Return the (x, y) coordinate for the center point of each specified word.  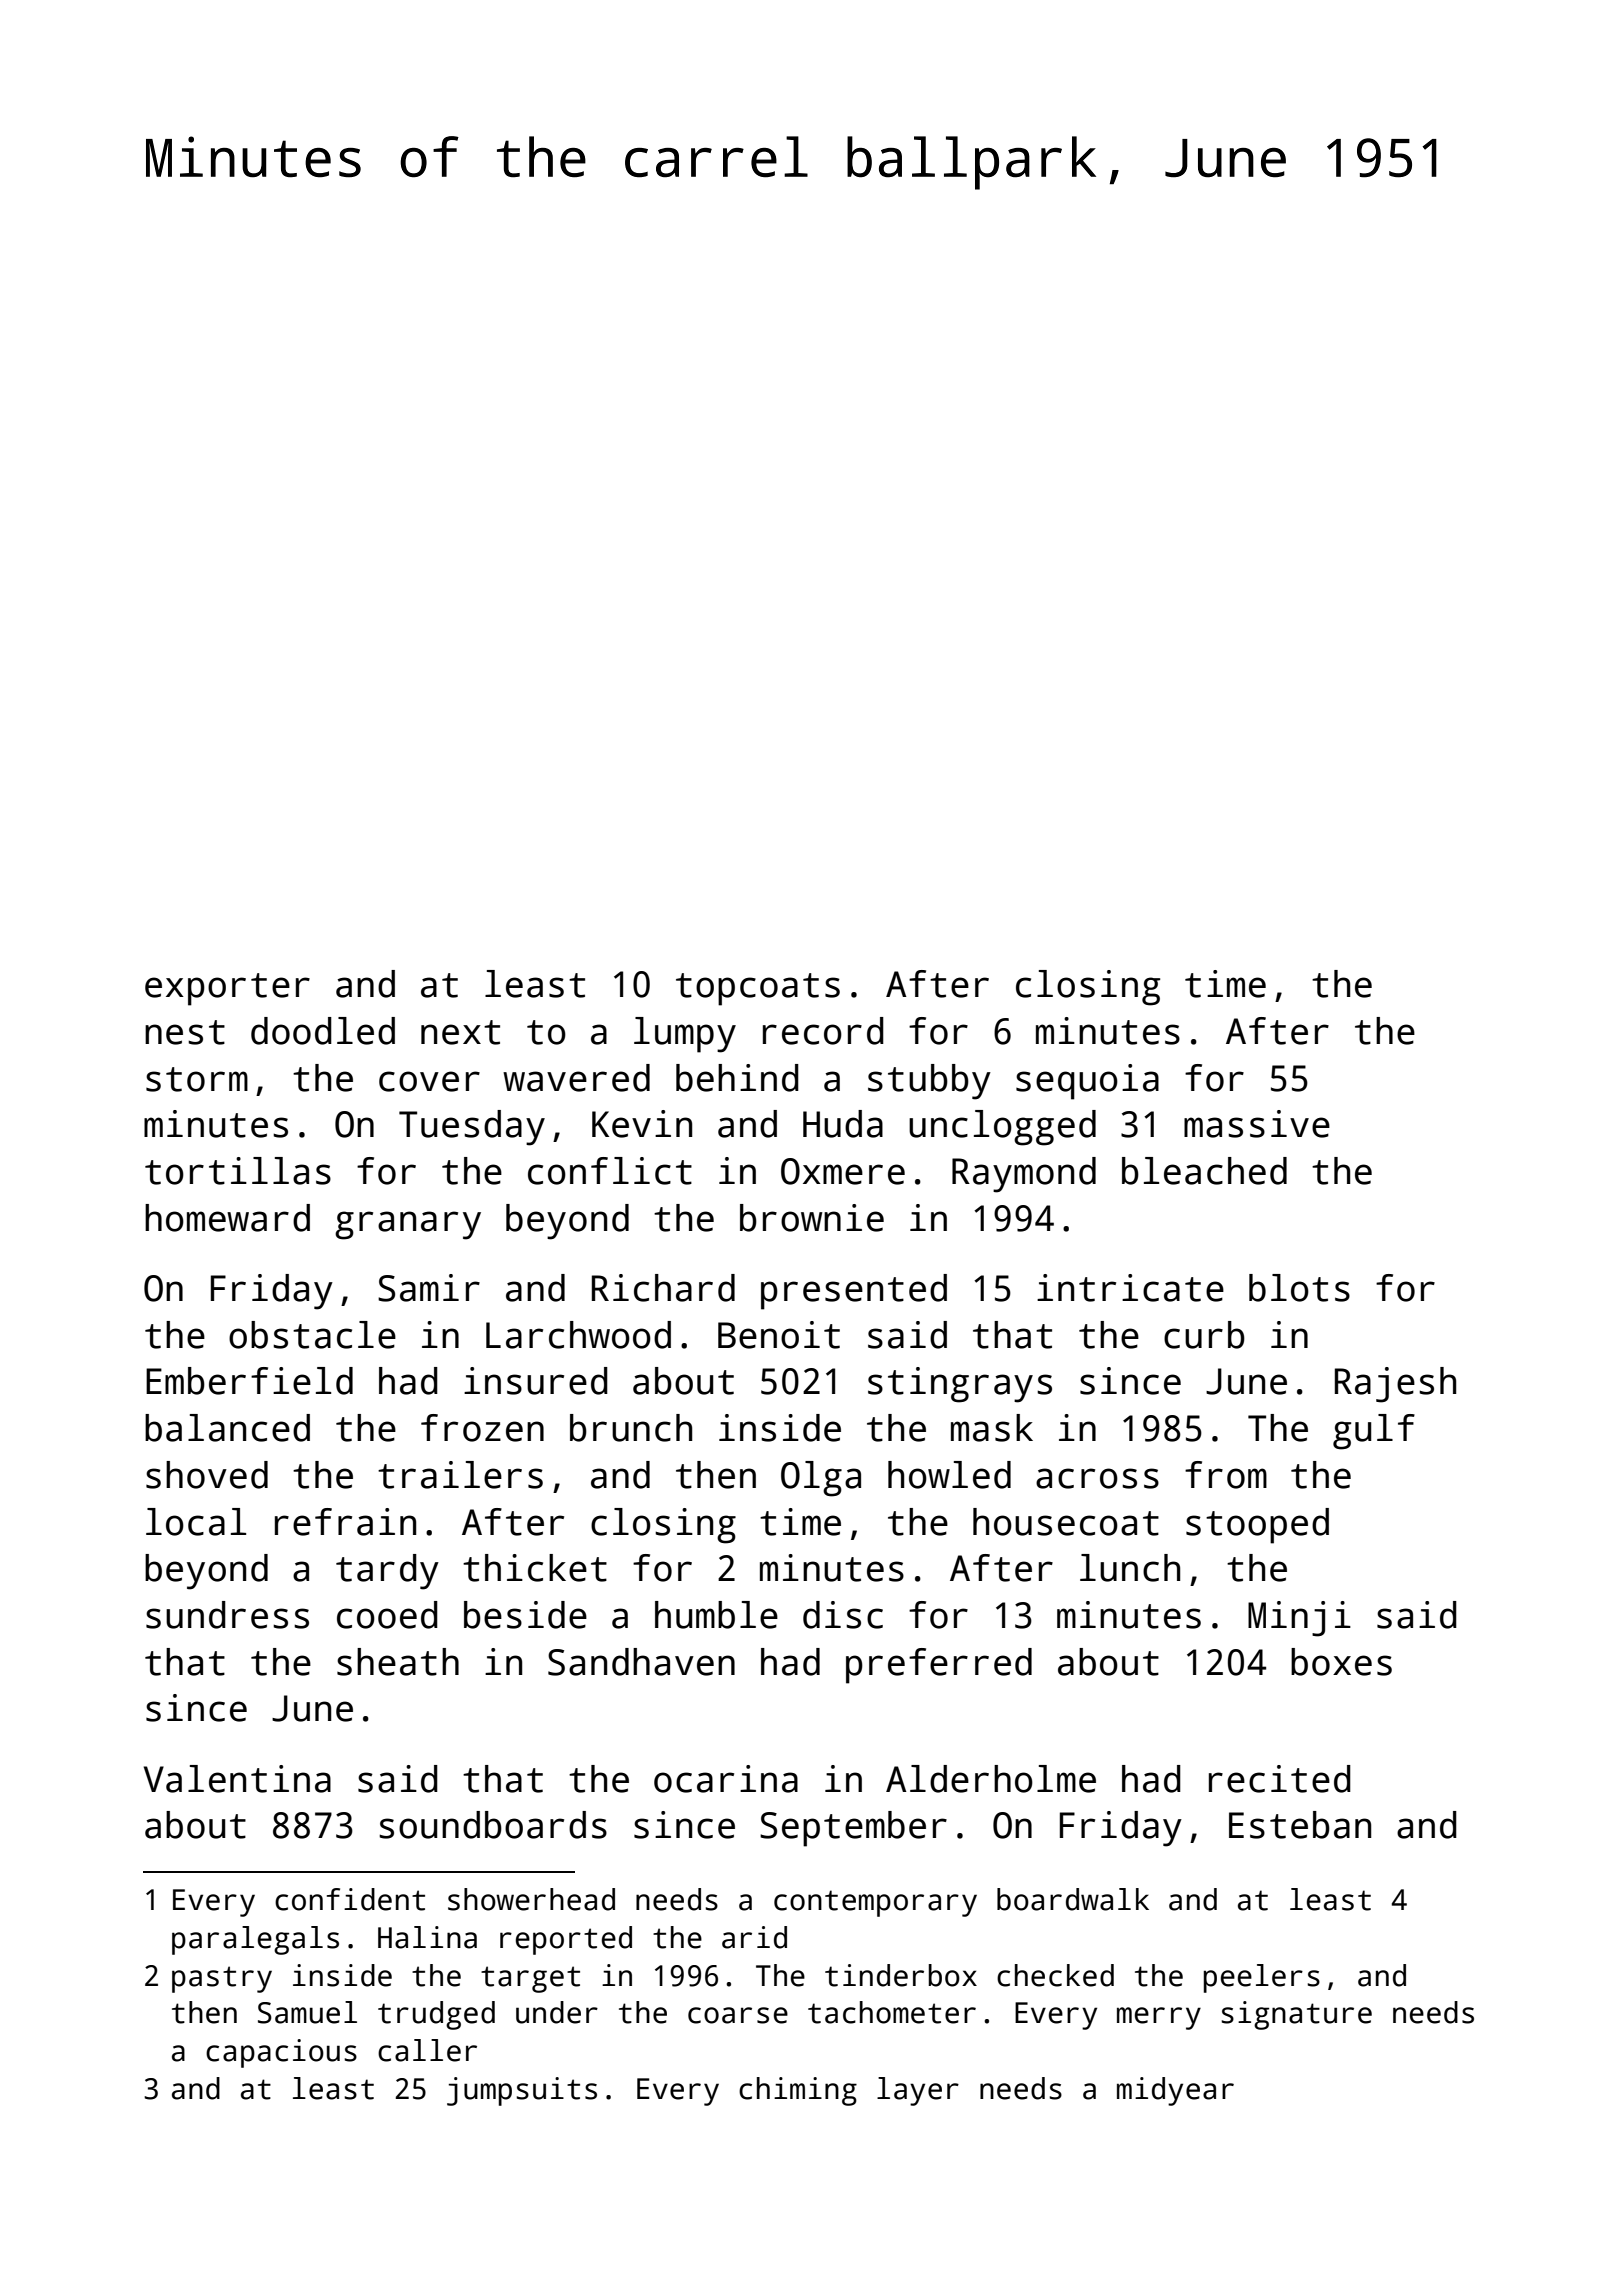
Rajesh (1395, 1385)
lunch (1130, 1568)
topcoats (758, 989)
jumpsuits (522, 2091)
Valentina (237, 1779)
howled (949, 1475)
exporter (227, 989)
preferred (939, 1666)
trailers (460, 1475)
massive (1257, 1124)
